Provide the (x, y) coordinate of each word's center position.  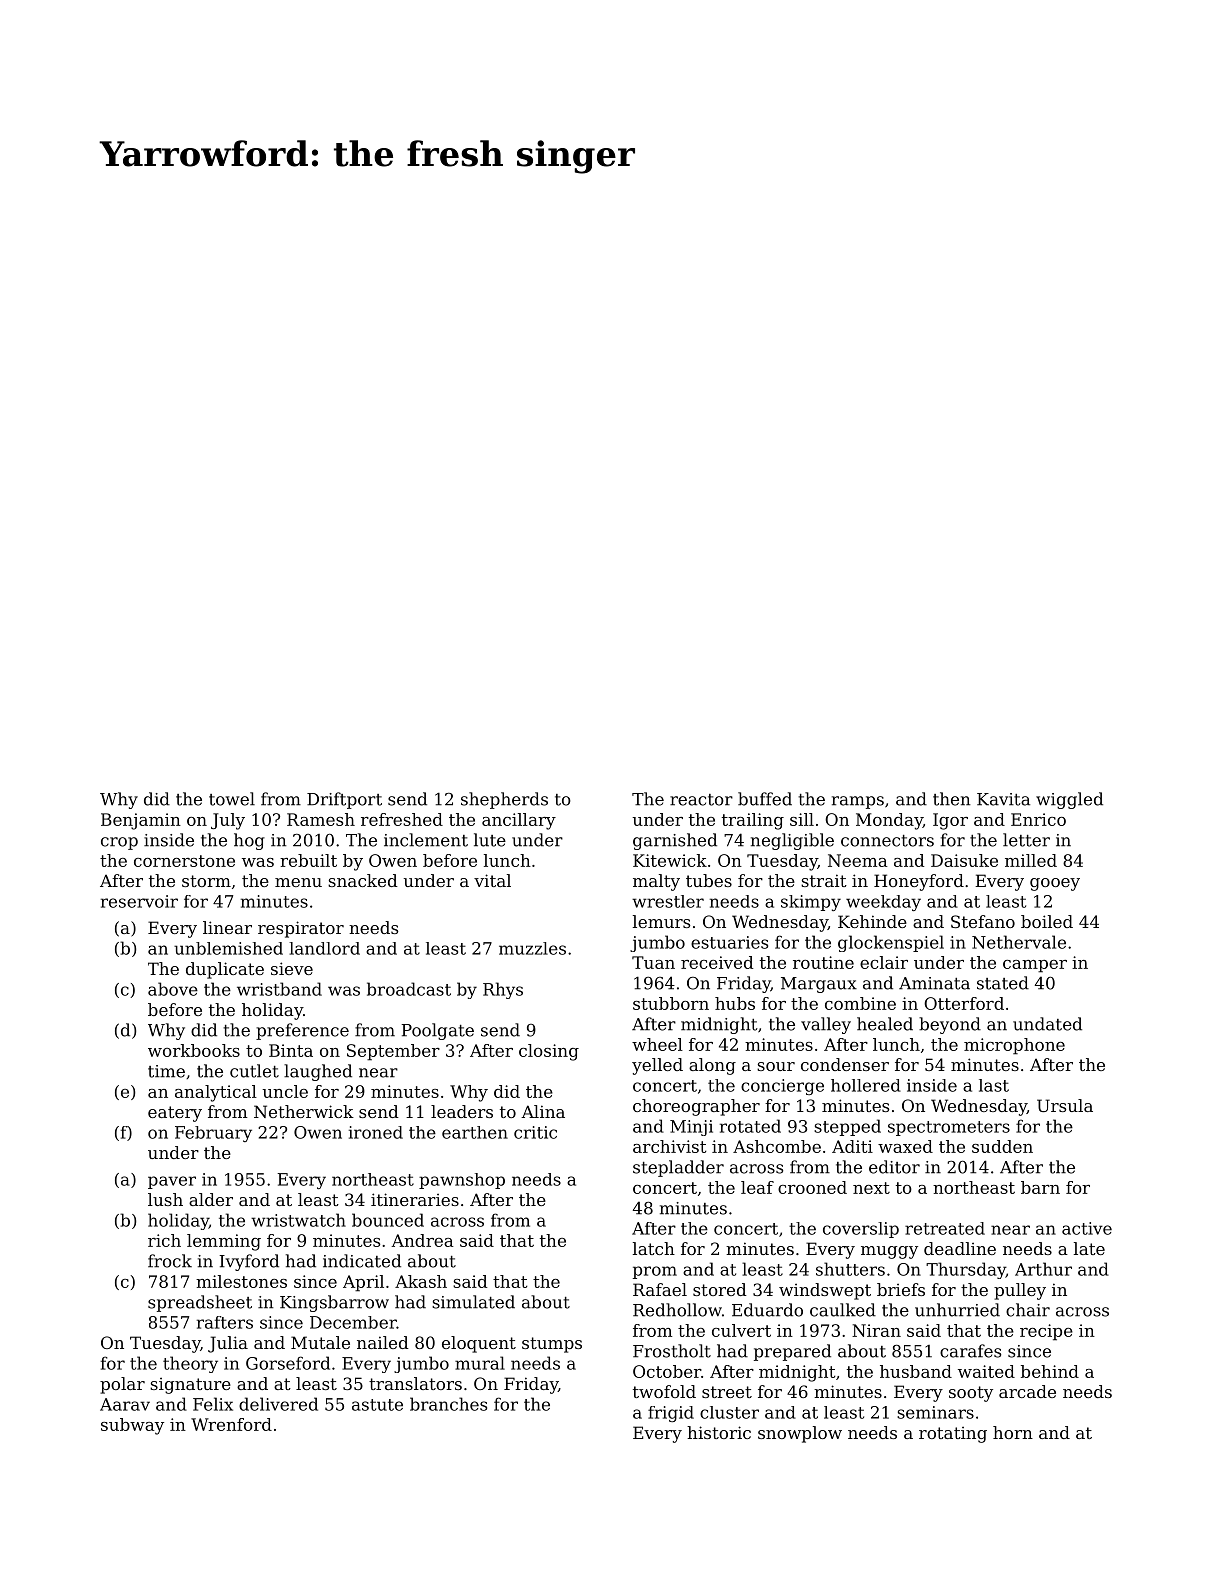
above (173, 989)
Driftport (344, 800)
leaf (757, 1187)
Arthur (1043, 1269)
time (166, 1071)
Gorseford (288, 1363)
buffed (765, 799)
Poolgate (437, 1031)
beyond (950, 1025)
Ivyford (249, 1262)
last (994, 1085)
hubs (735, 1003)
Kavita (1003, 799)
